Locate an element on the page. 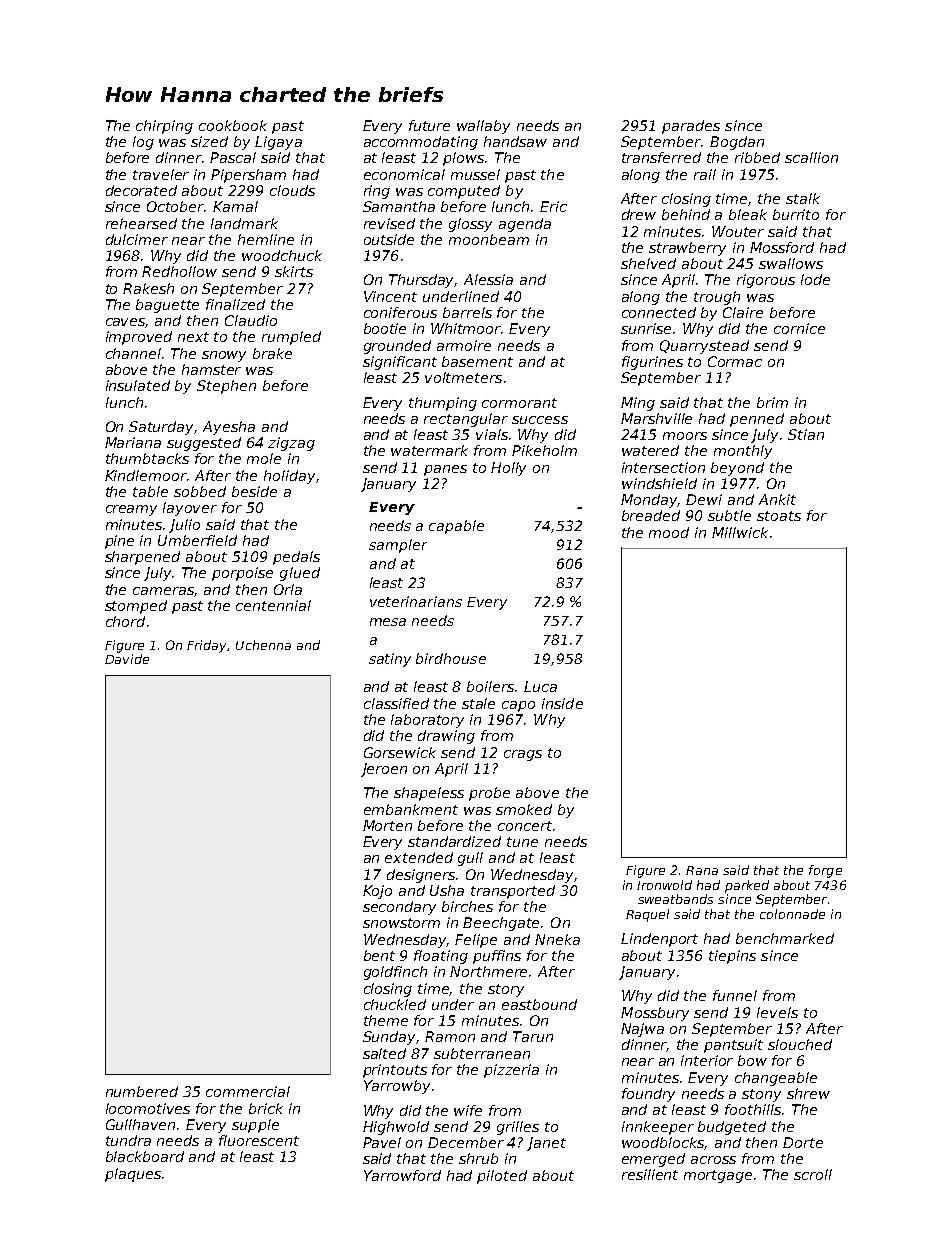 The width and height of the document is (952, 1233). bent is located at coordinates (379, 955).
